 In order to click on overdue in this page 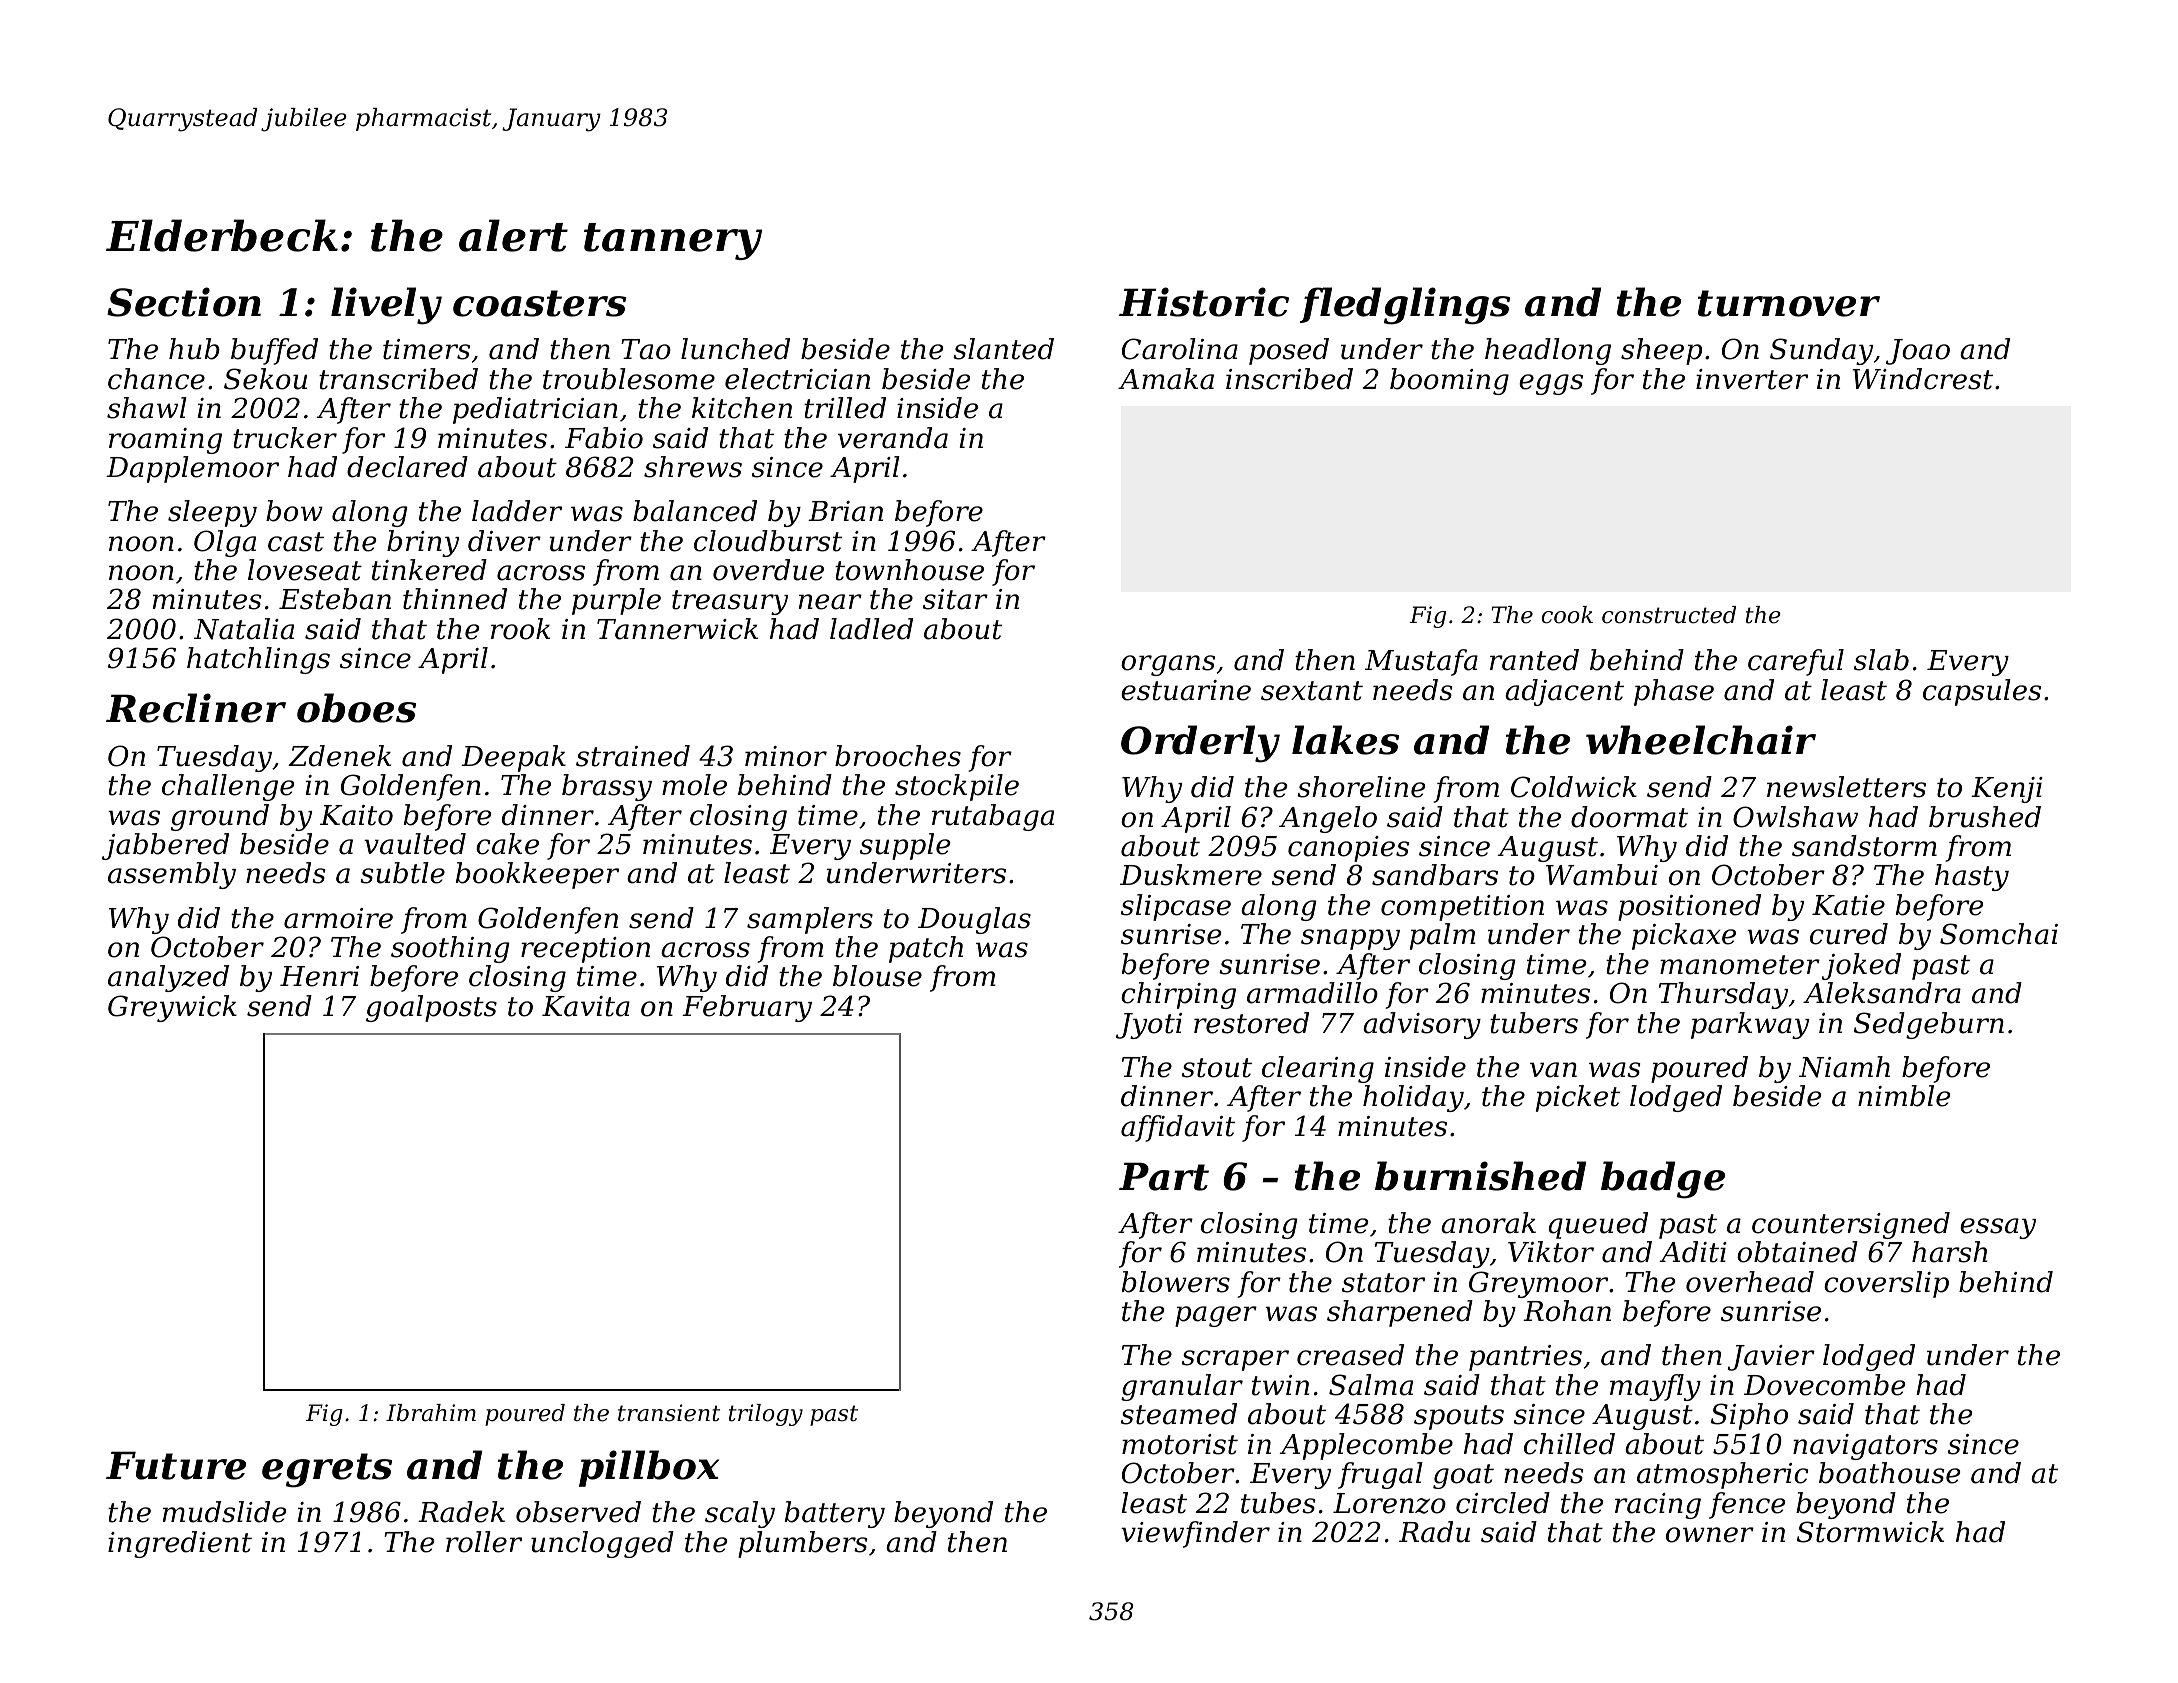, I will do `click(768, 570)`.
